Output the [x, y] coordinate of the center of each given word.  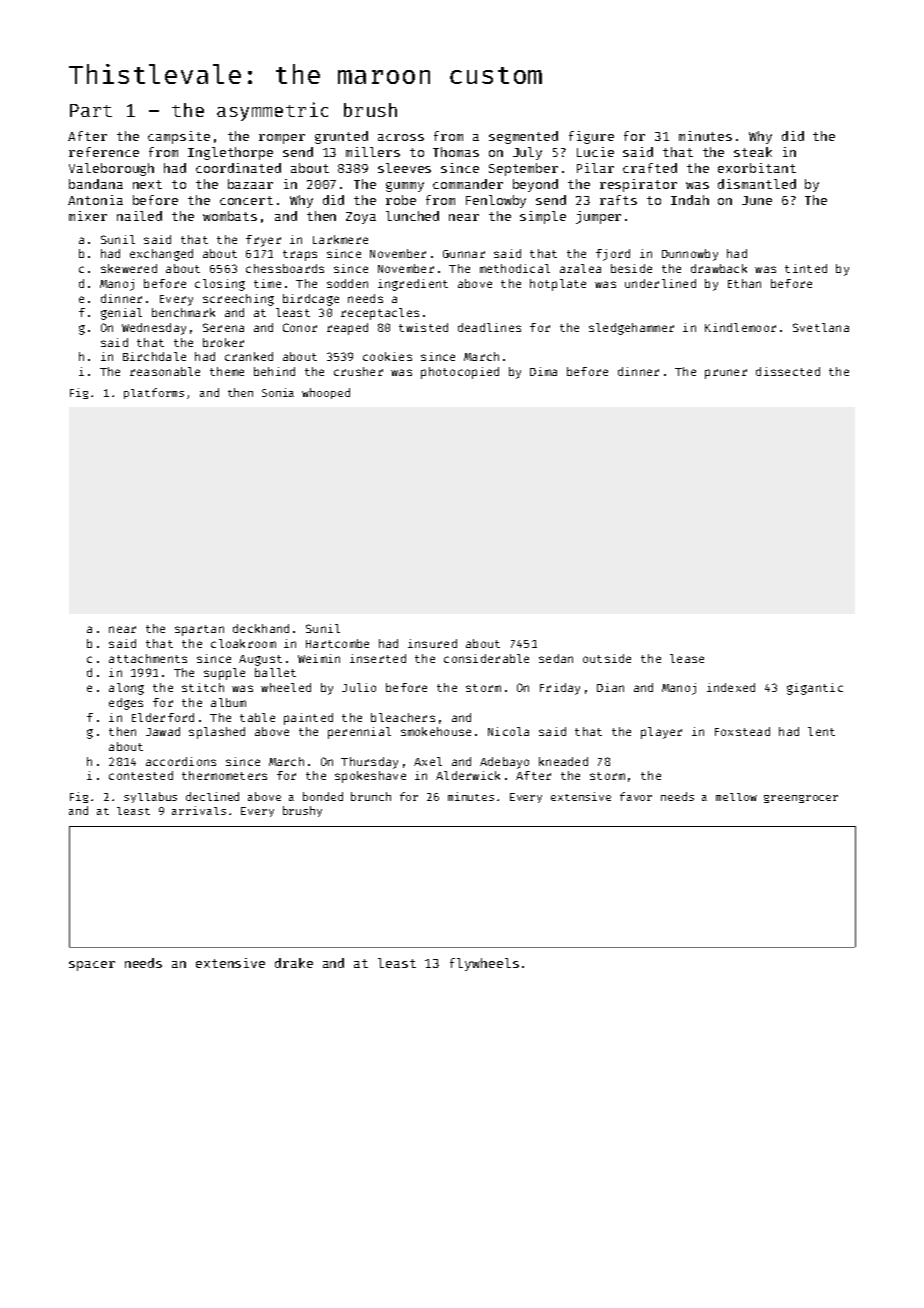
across [401, 137]
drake [294, 963]
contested [141, 775]
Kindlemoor [740, 327]
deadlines [489, 327]
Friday [560, 689]
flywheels [484, 964]
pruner [726, 374]
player [661, 733]
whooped [326, 393]
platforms [154, 393]
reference [104, 152]
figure [591, 137]
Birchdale [154, 356]
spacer [92, 966]
